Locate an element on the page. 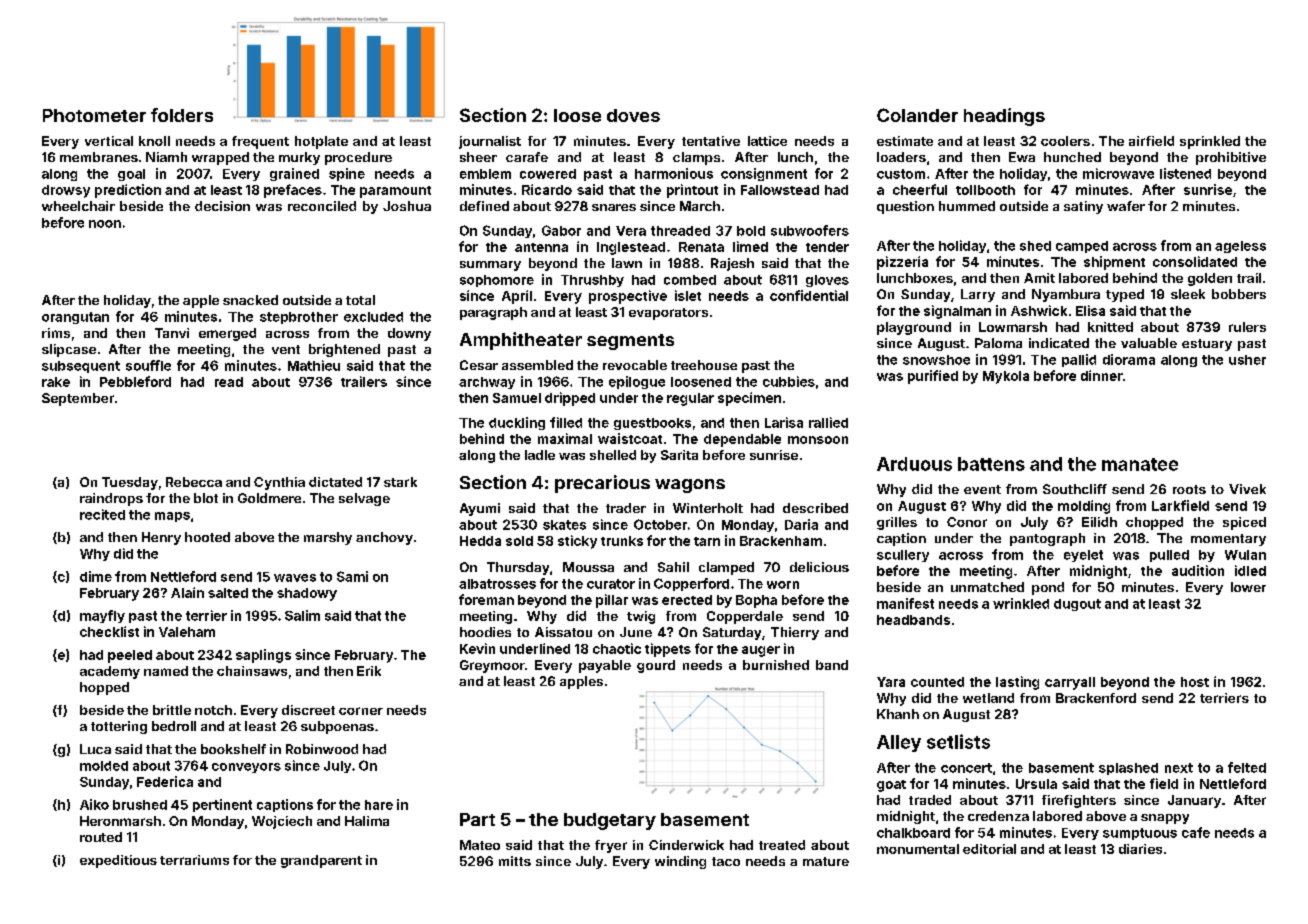 The image size is (1308, 924). Colander is located at coordinates (917, 115).
